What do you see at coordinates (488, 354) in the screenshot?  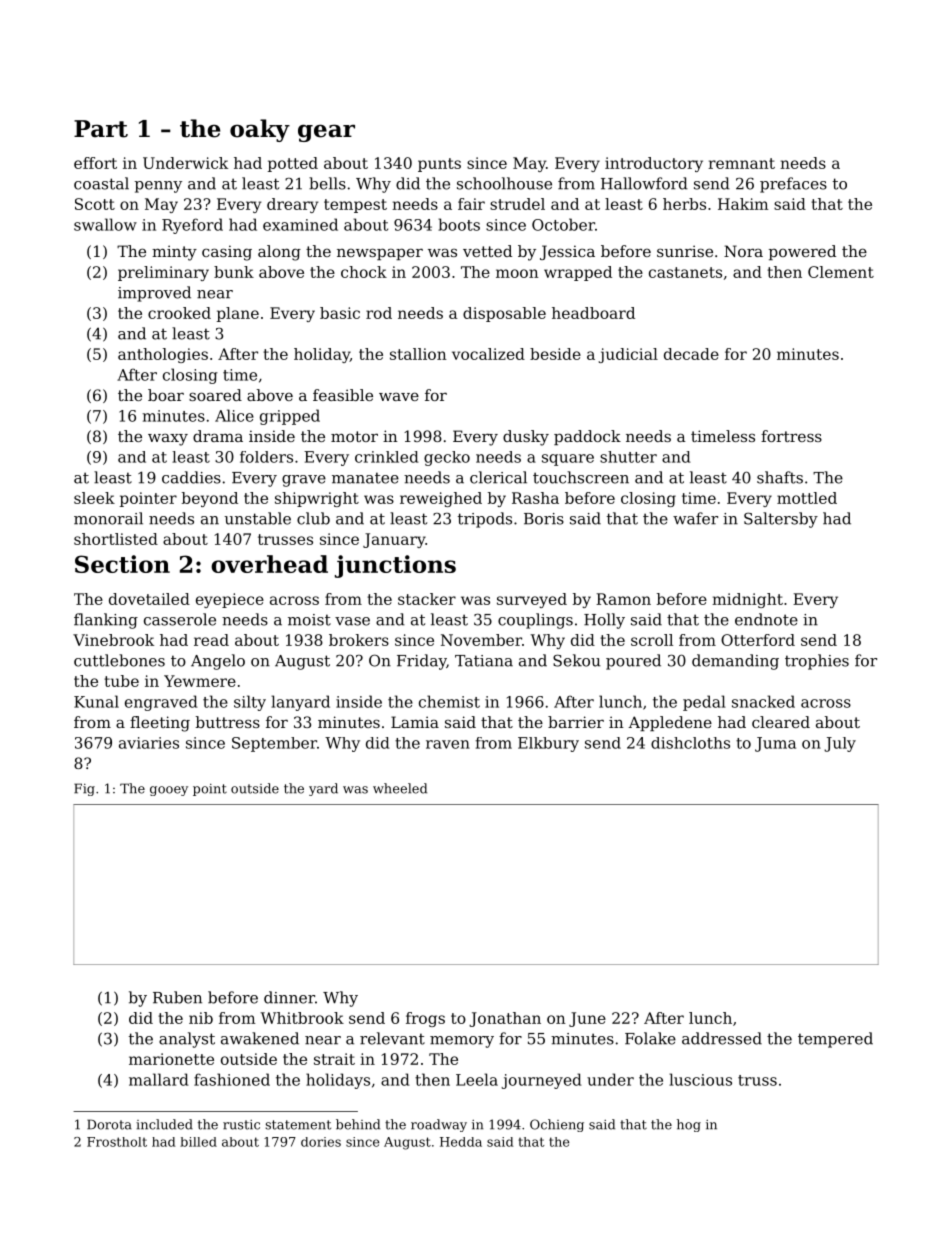 I see `vocalized` at bounding box center [488, 354].
